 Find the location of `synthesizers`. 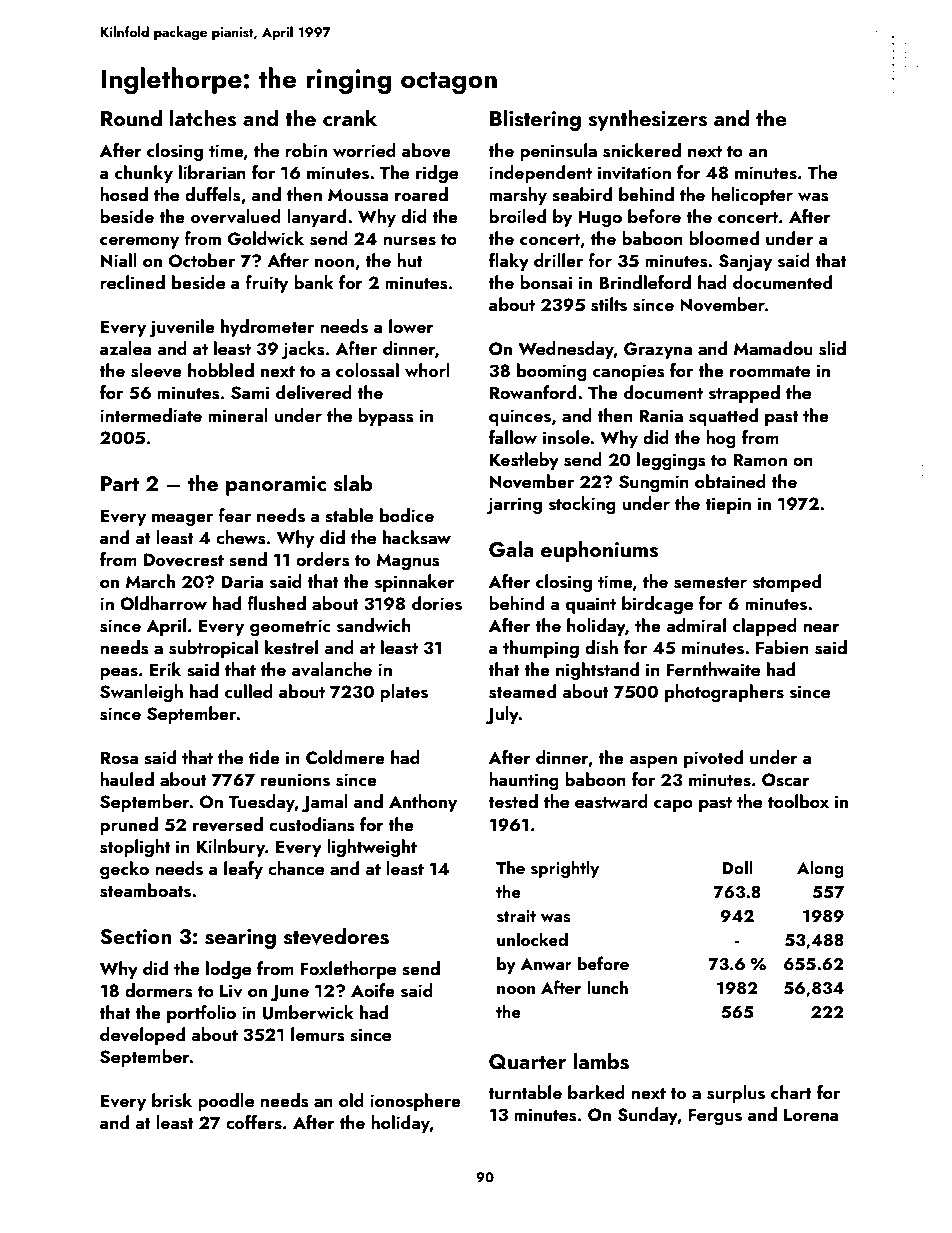

synthesizers is located at coordinates (647, 120).
